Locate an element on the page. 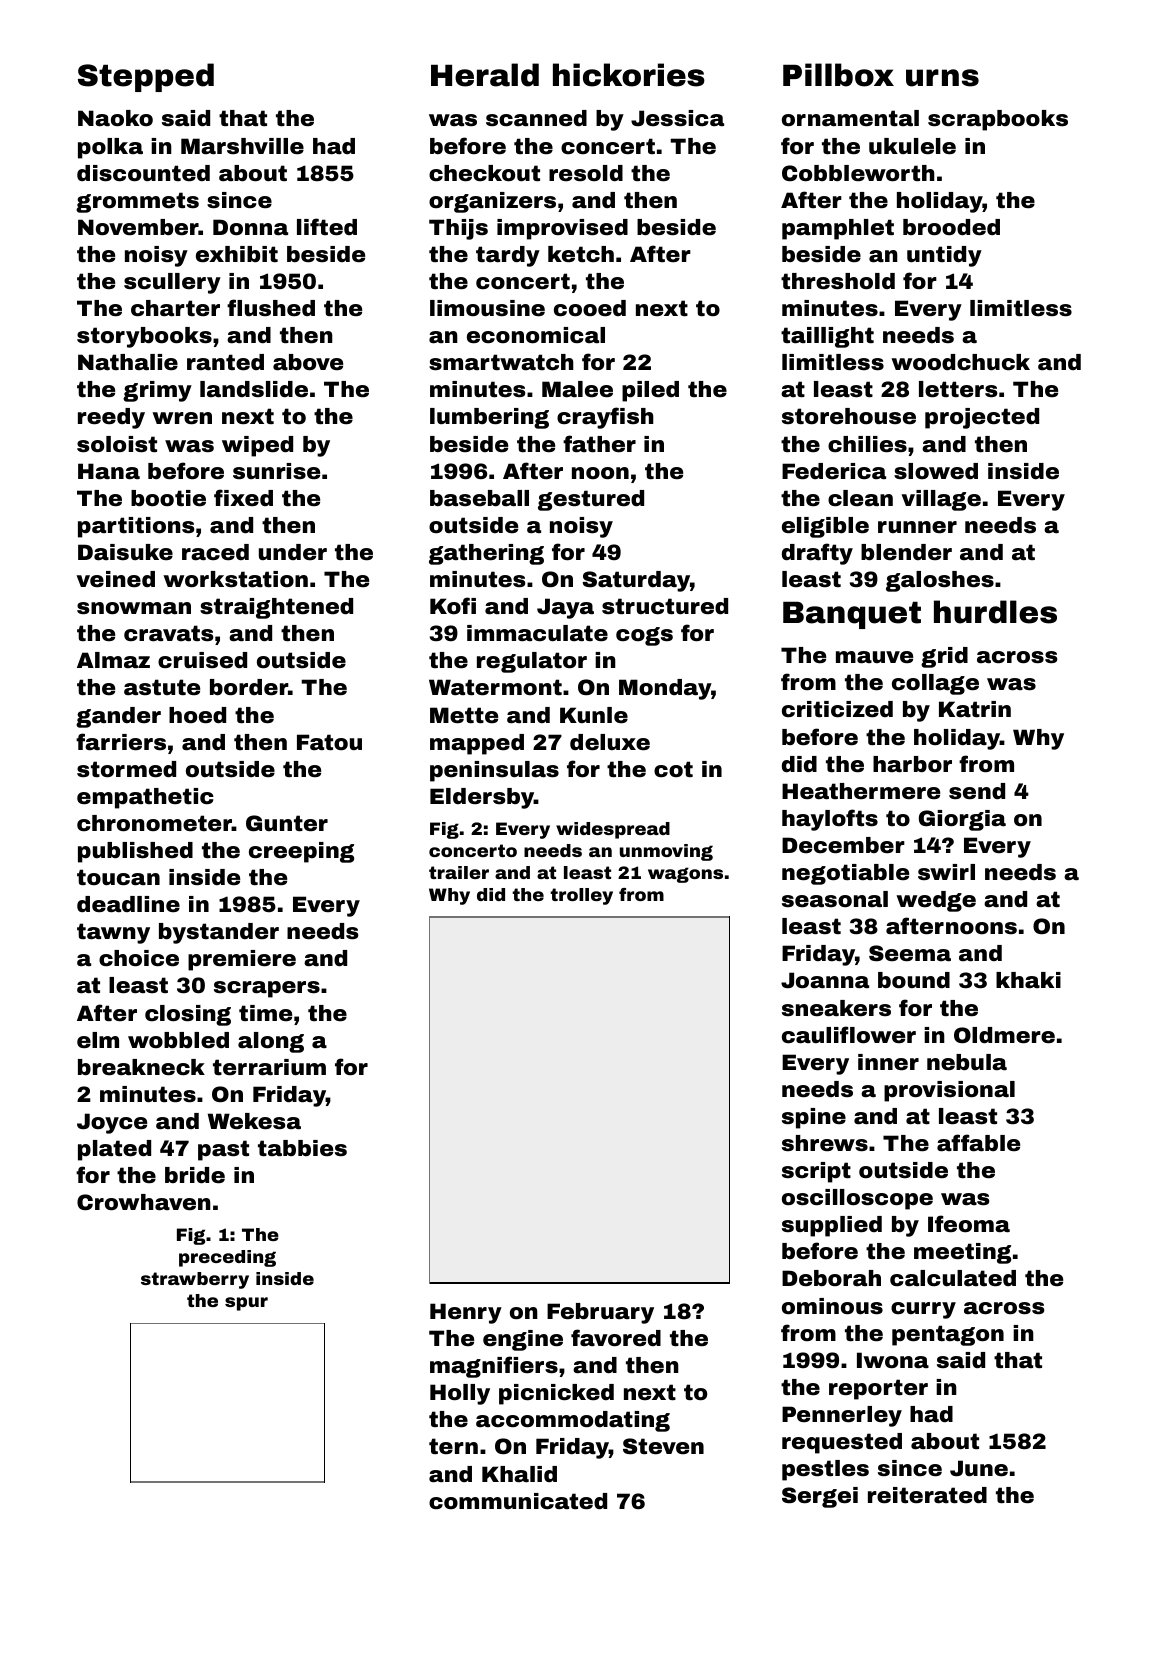 The image size is (1159, 1679). Pillbox is located at coordinates (838, 75).
